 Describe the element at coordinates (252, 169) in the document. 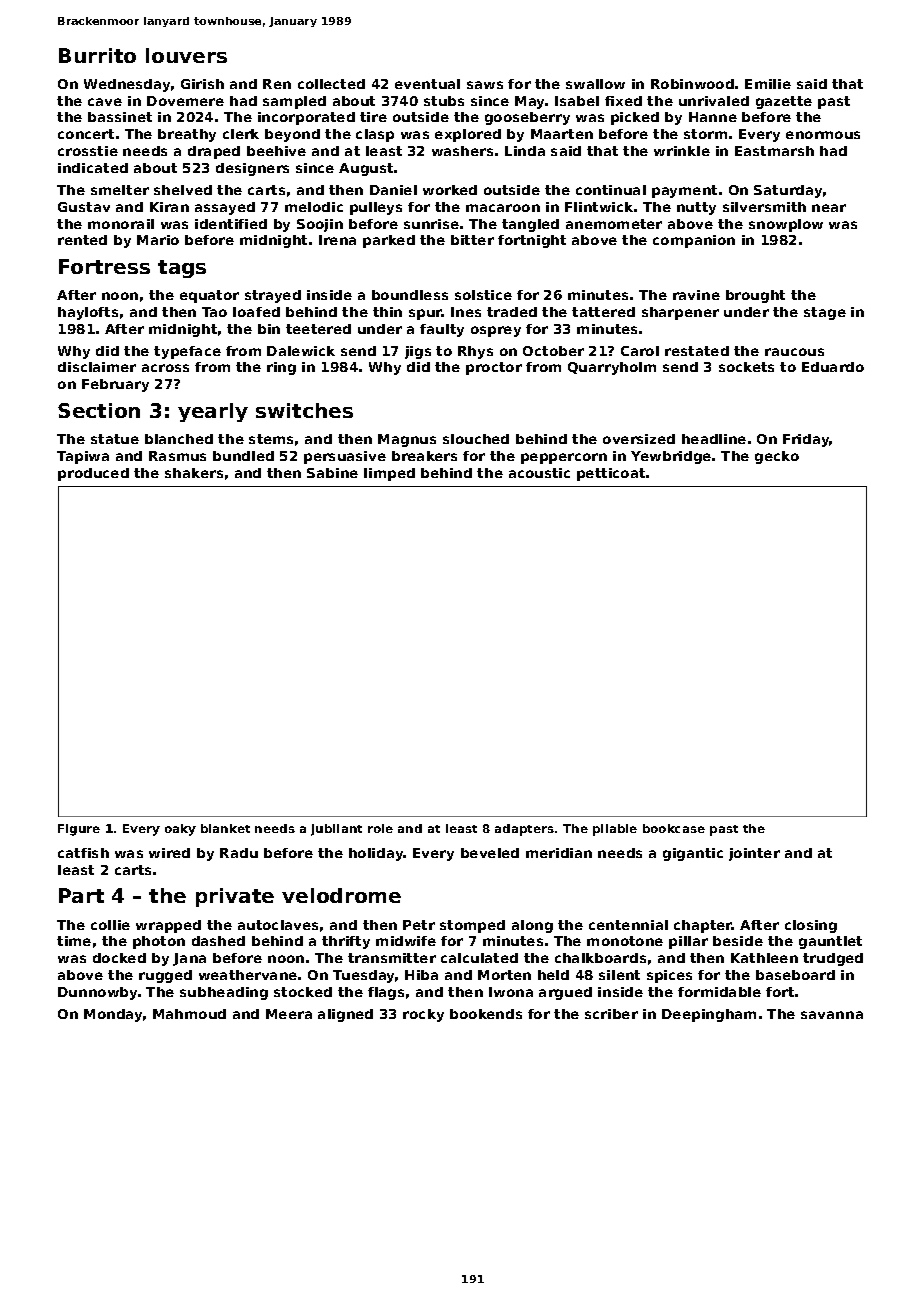

I see `designers` at that location.
